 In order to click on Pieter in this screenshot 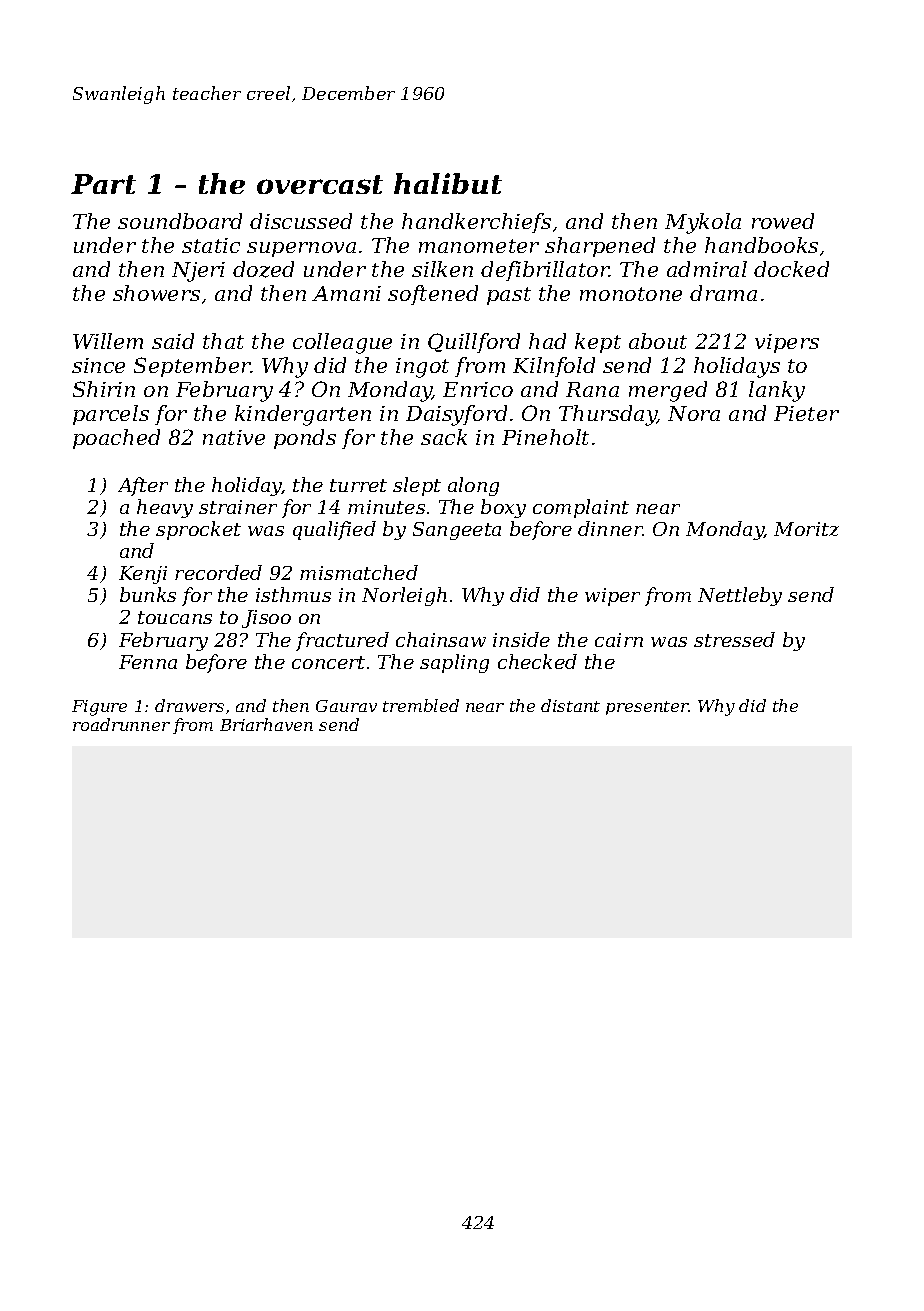, I will do `click(806, 413)`.
